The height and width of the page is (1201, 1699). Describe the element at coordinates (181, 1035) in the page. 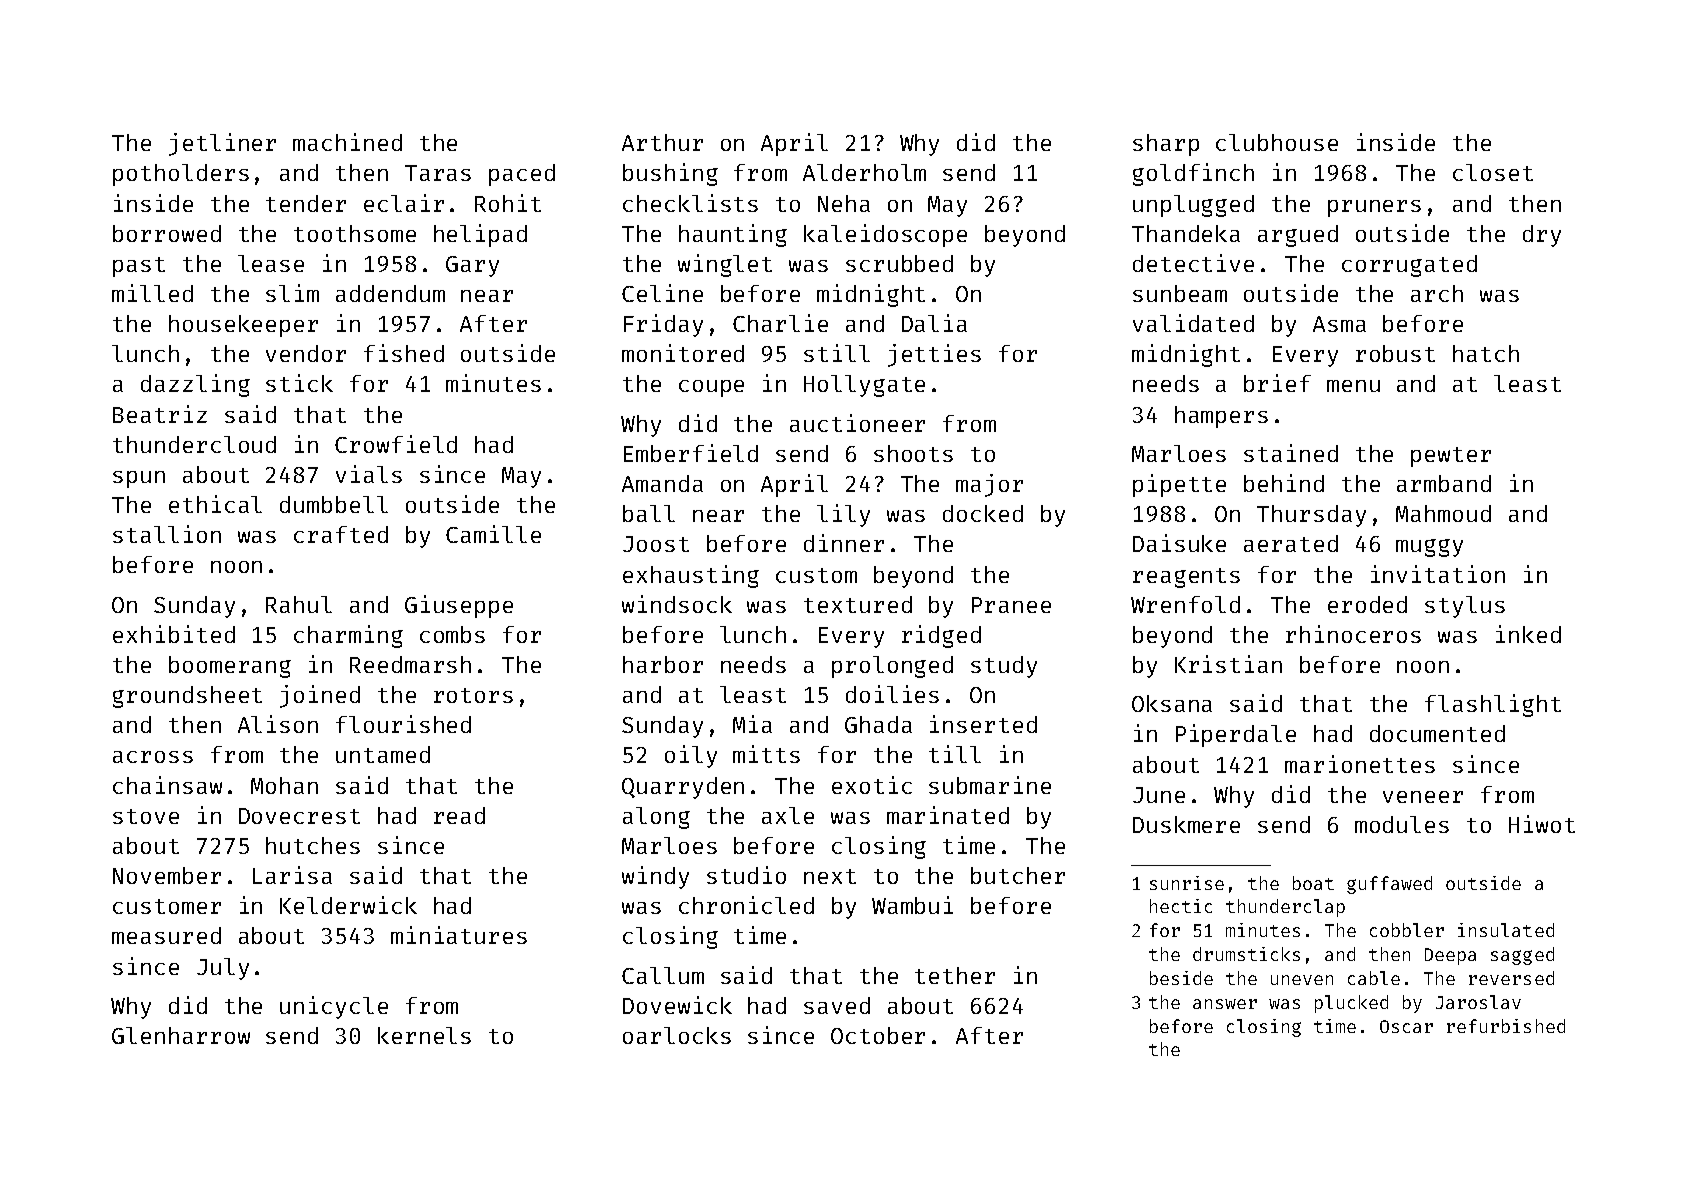

I see `Glenharrow` at that location.
